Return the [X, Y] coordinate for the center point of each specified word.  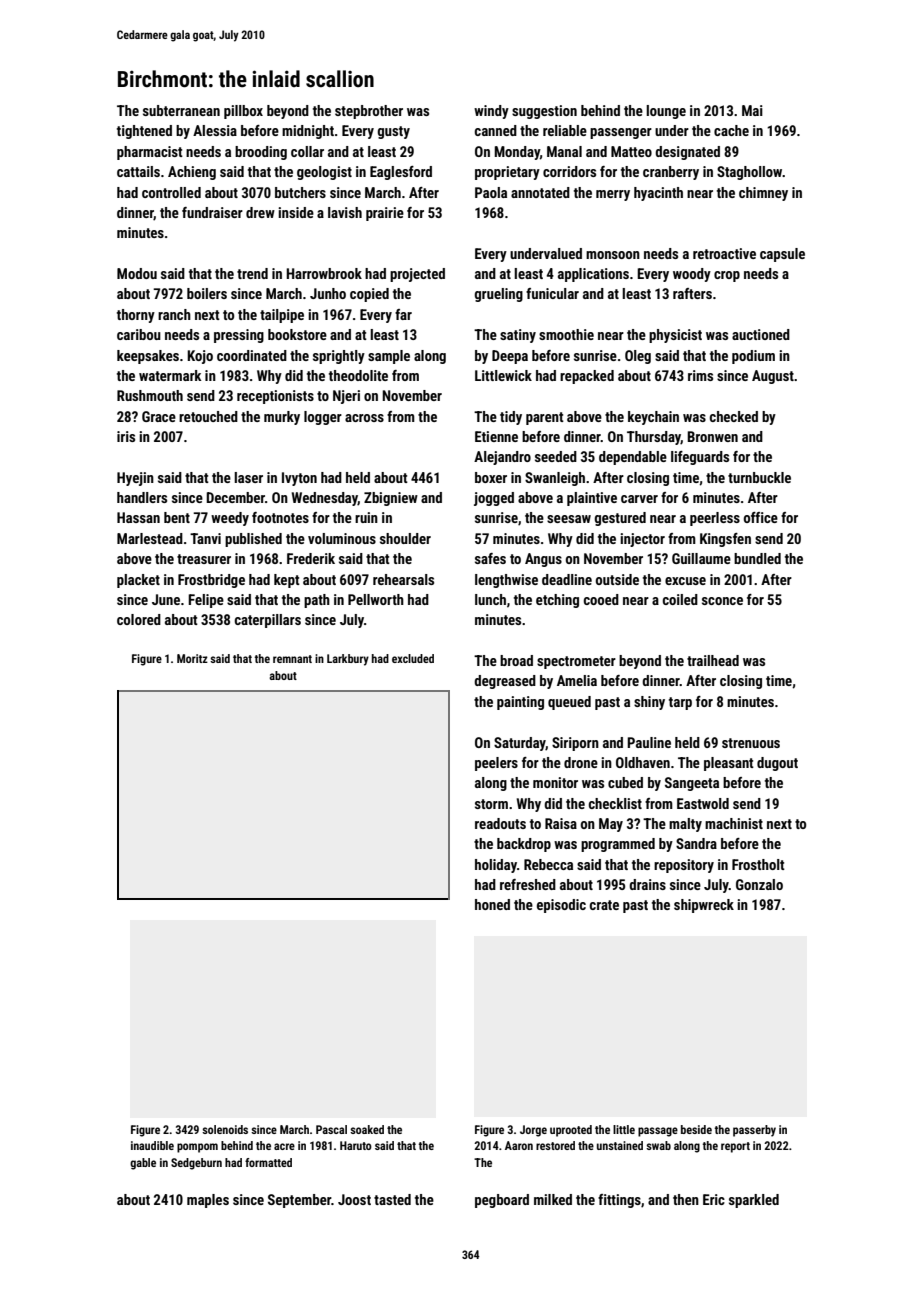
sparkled [754, 1201]
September [299, 1201]
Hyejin [135, 479]
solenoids [225, 1129]
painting [520, 703]
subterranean [181, 110]
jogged [494, 499]
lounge [666, 112]
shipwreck [704, 906]
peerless [715, 519]
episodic [561, 906]
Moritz [192, 658]
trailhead [713, 660]
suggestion [544, 112]
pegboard [502, 1201]
